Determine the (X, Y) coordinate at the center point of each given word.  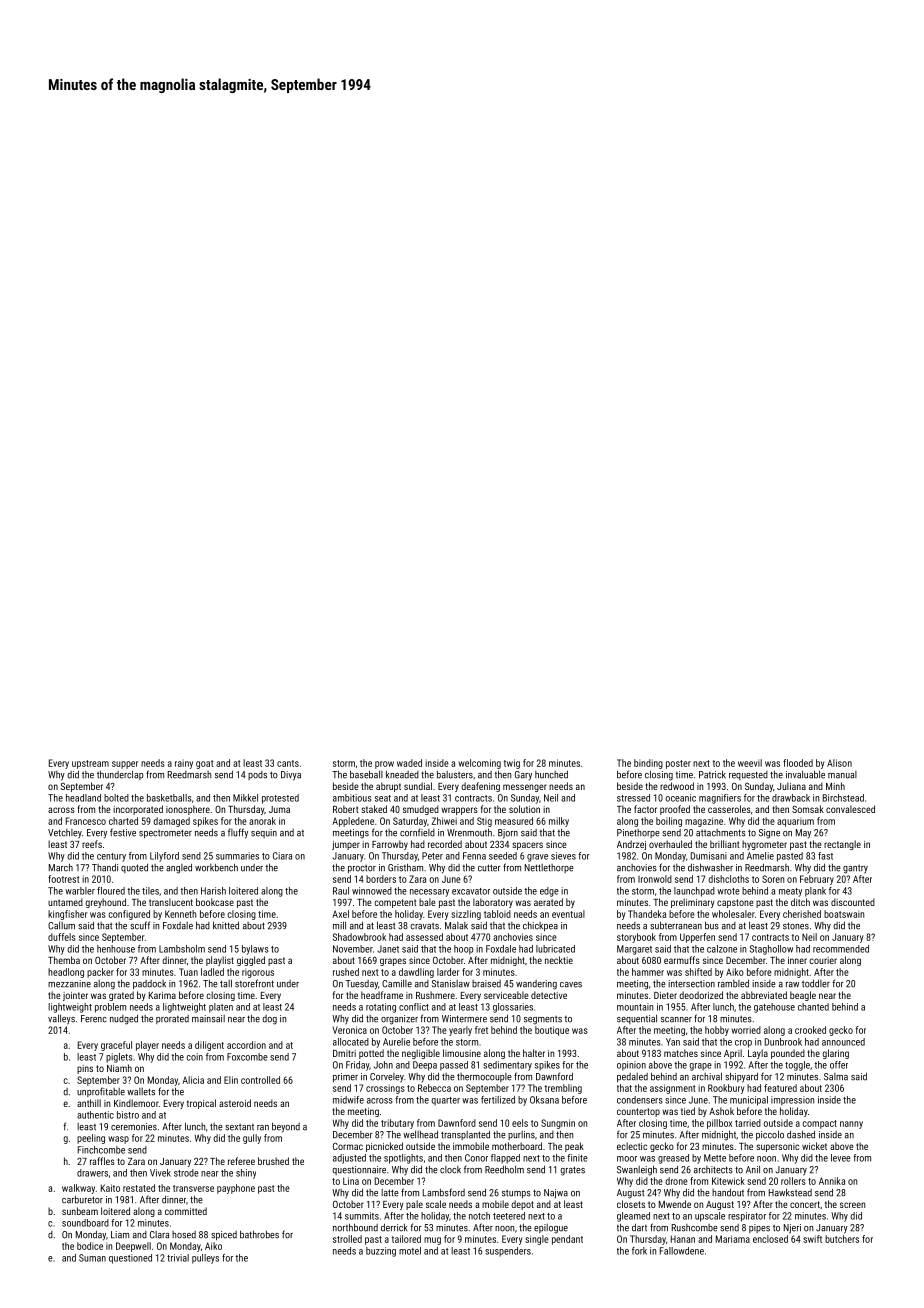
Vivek (160, 1173)
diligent (209, 1046)
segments (543, 1020)
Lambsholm (182, 949)
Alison (839, 763)
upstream (90, 764)
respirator (747, 1217)
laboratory (493, 903)
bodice (90, 1246)
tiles (150, 891)
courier (823, 960)
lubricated (555, 949)
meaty (790, 892)
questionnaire (359, 1170)
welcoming (479, 764)
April (733, 1054)
